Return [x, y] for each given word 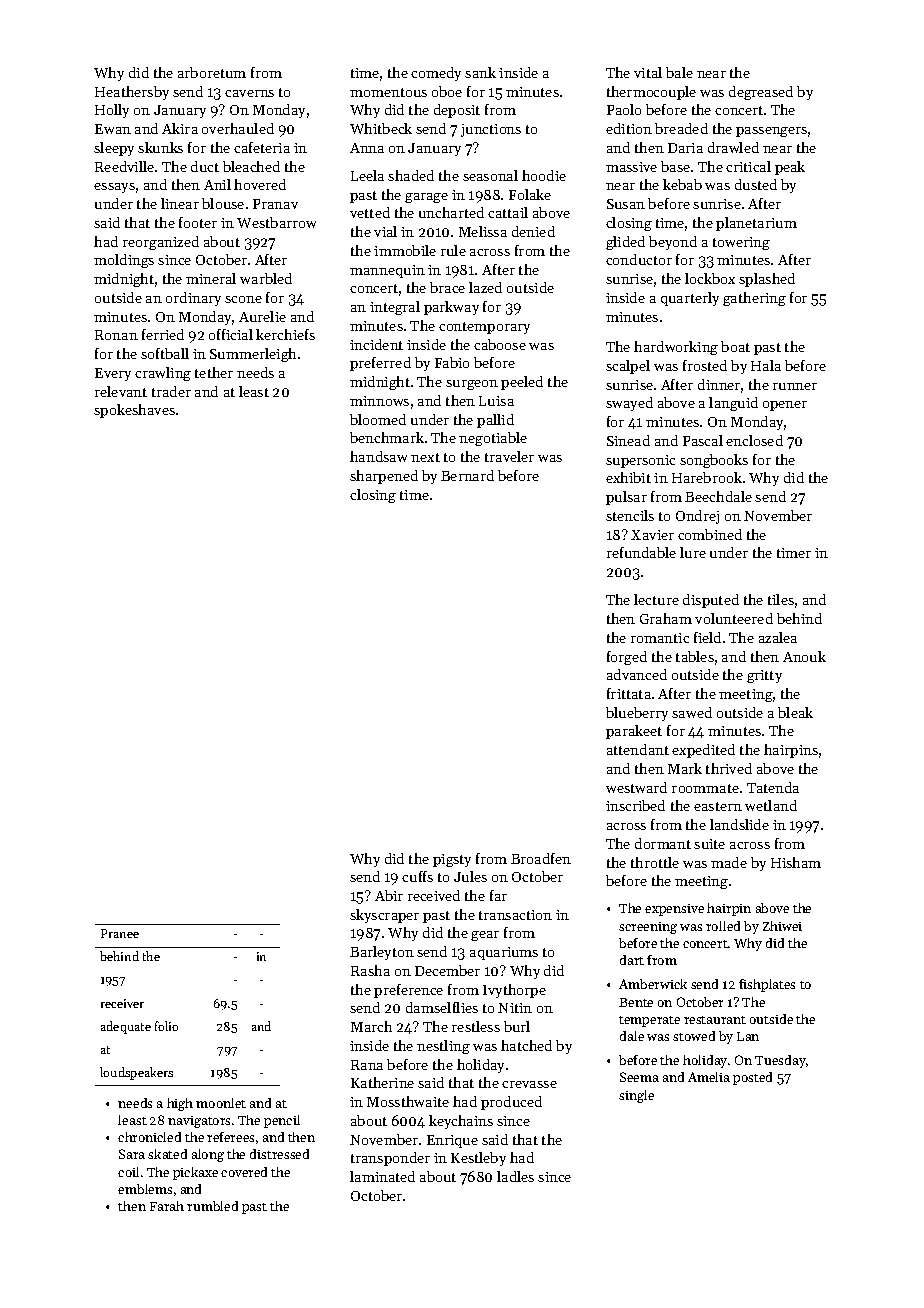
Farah [167, 1206]
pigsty [452, 860]
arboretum [212, 72]
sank [480, 72]
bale [679, 72]
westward [636, 787]
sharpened [384, 477]
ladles [515, 1176]
